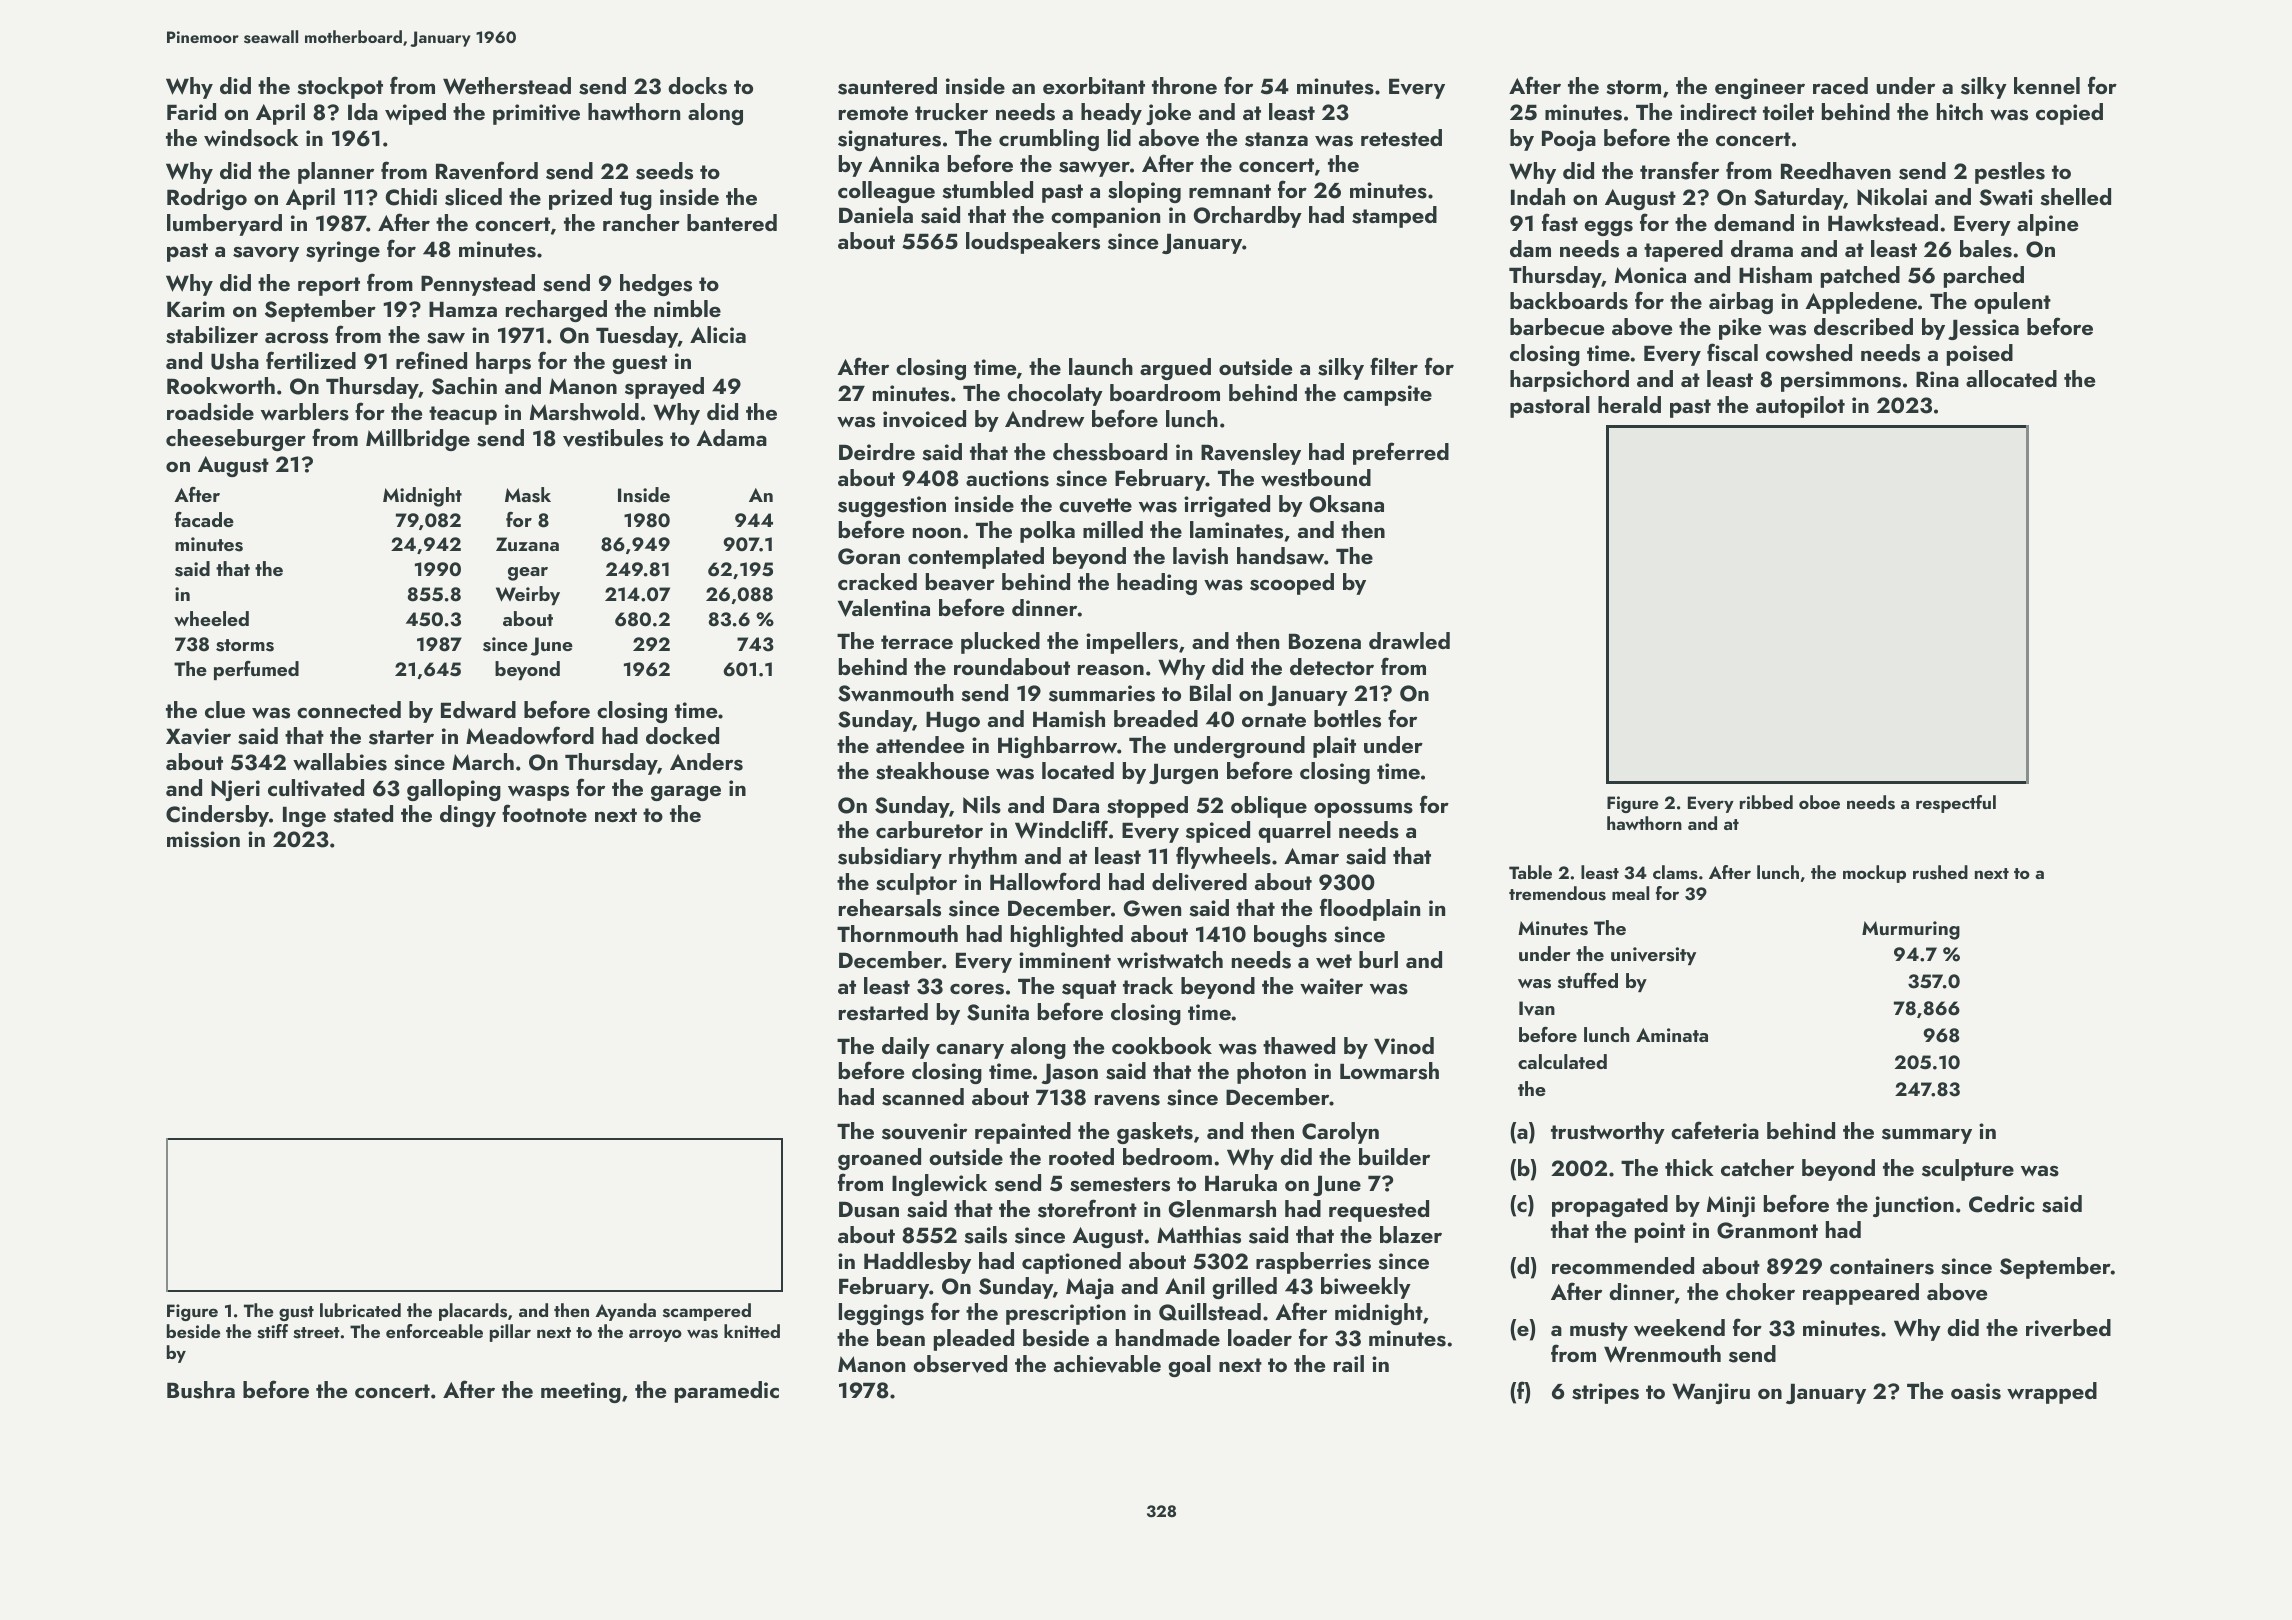 Image resolution: width=2292 pixels, height=1620 pixels. I want to click on Farid, so click(191, 111).
